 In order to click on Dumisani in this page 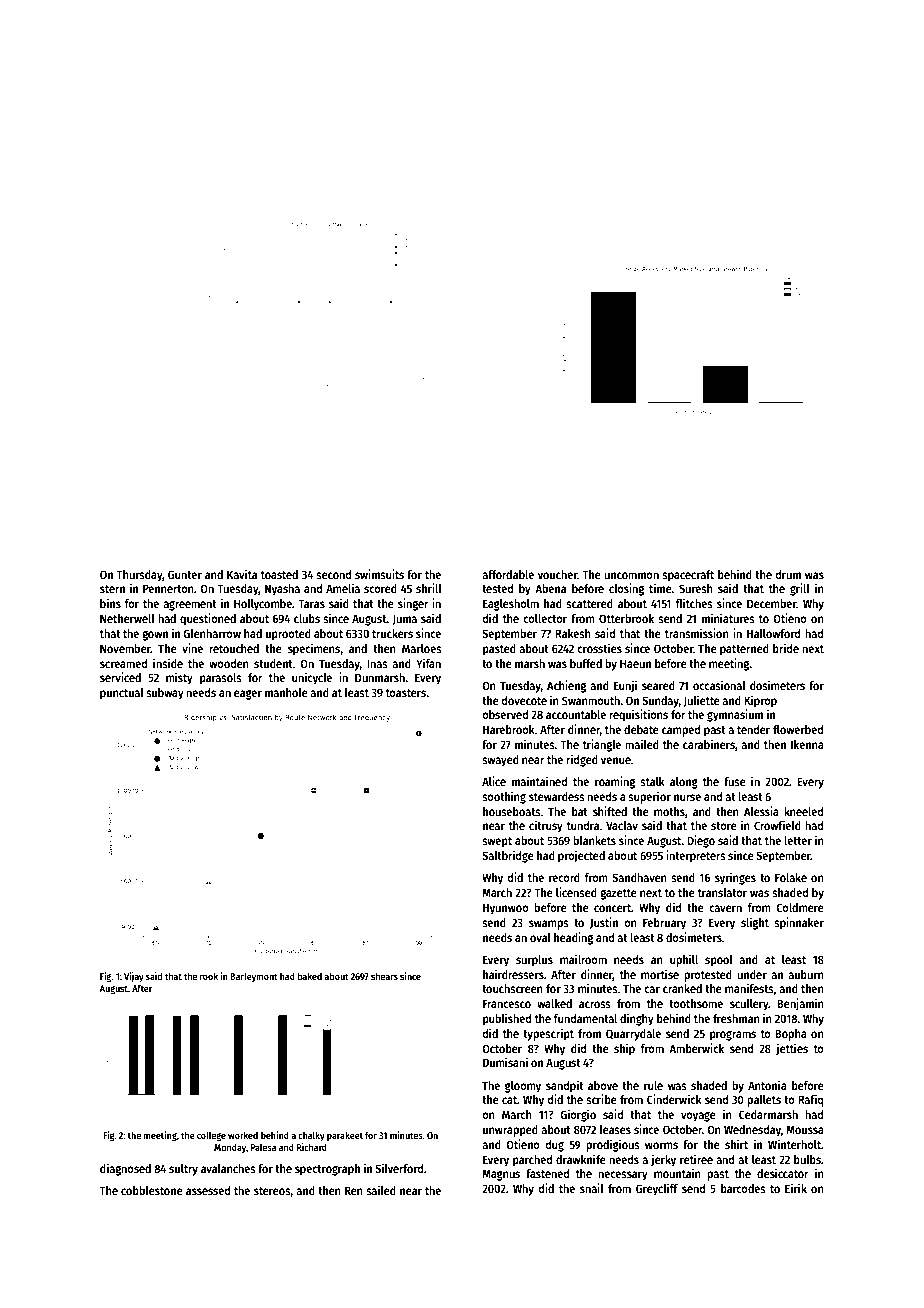, I will do `click(505, 1062)`.
